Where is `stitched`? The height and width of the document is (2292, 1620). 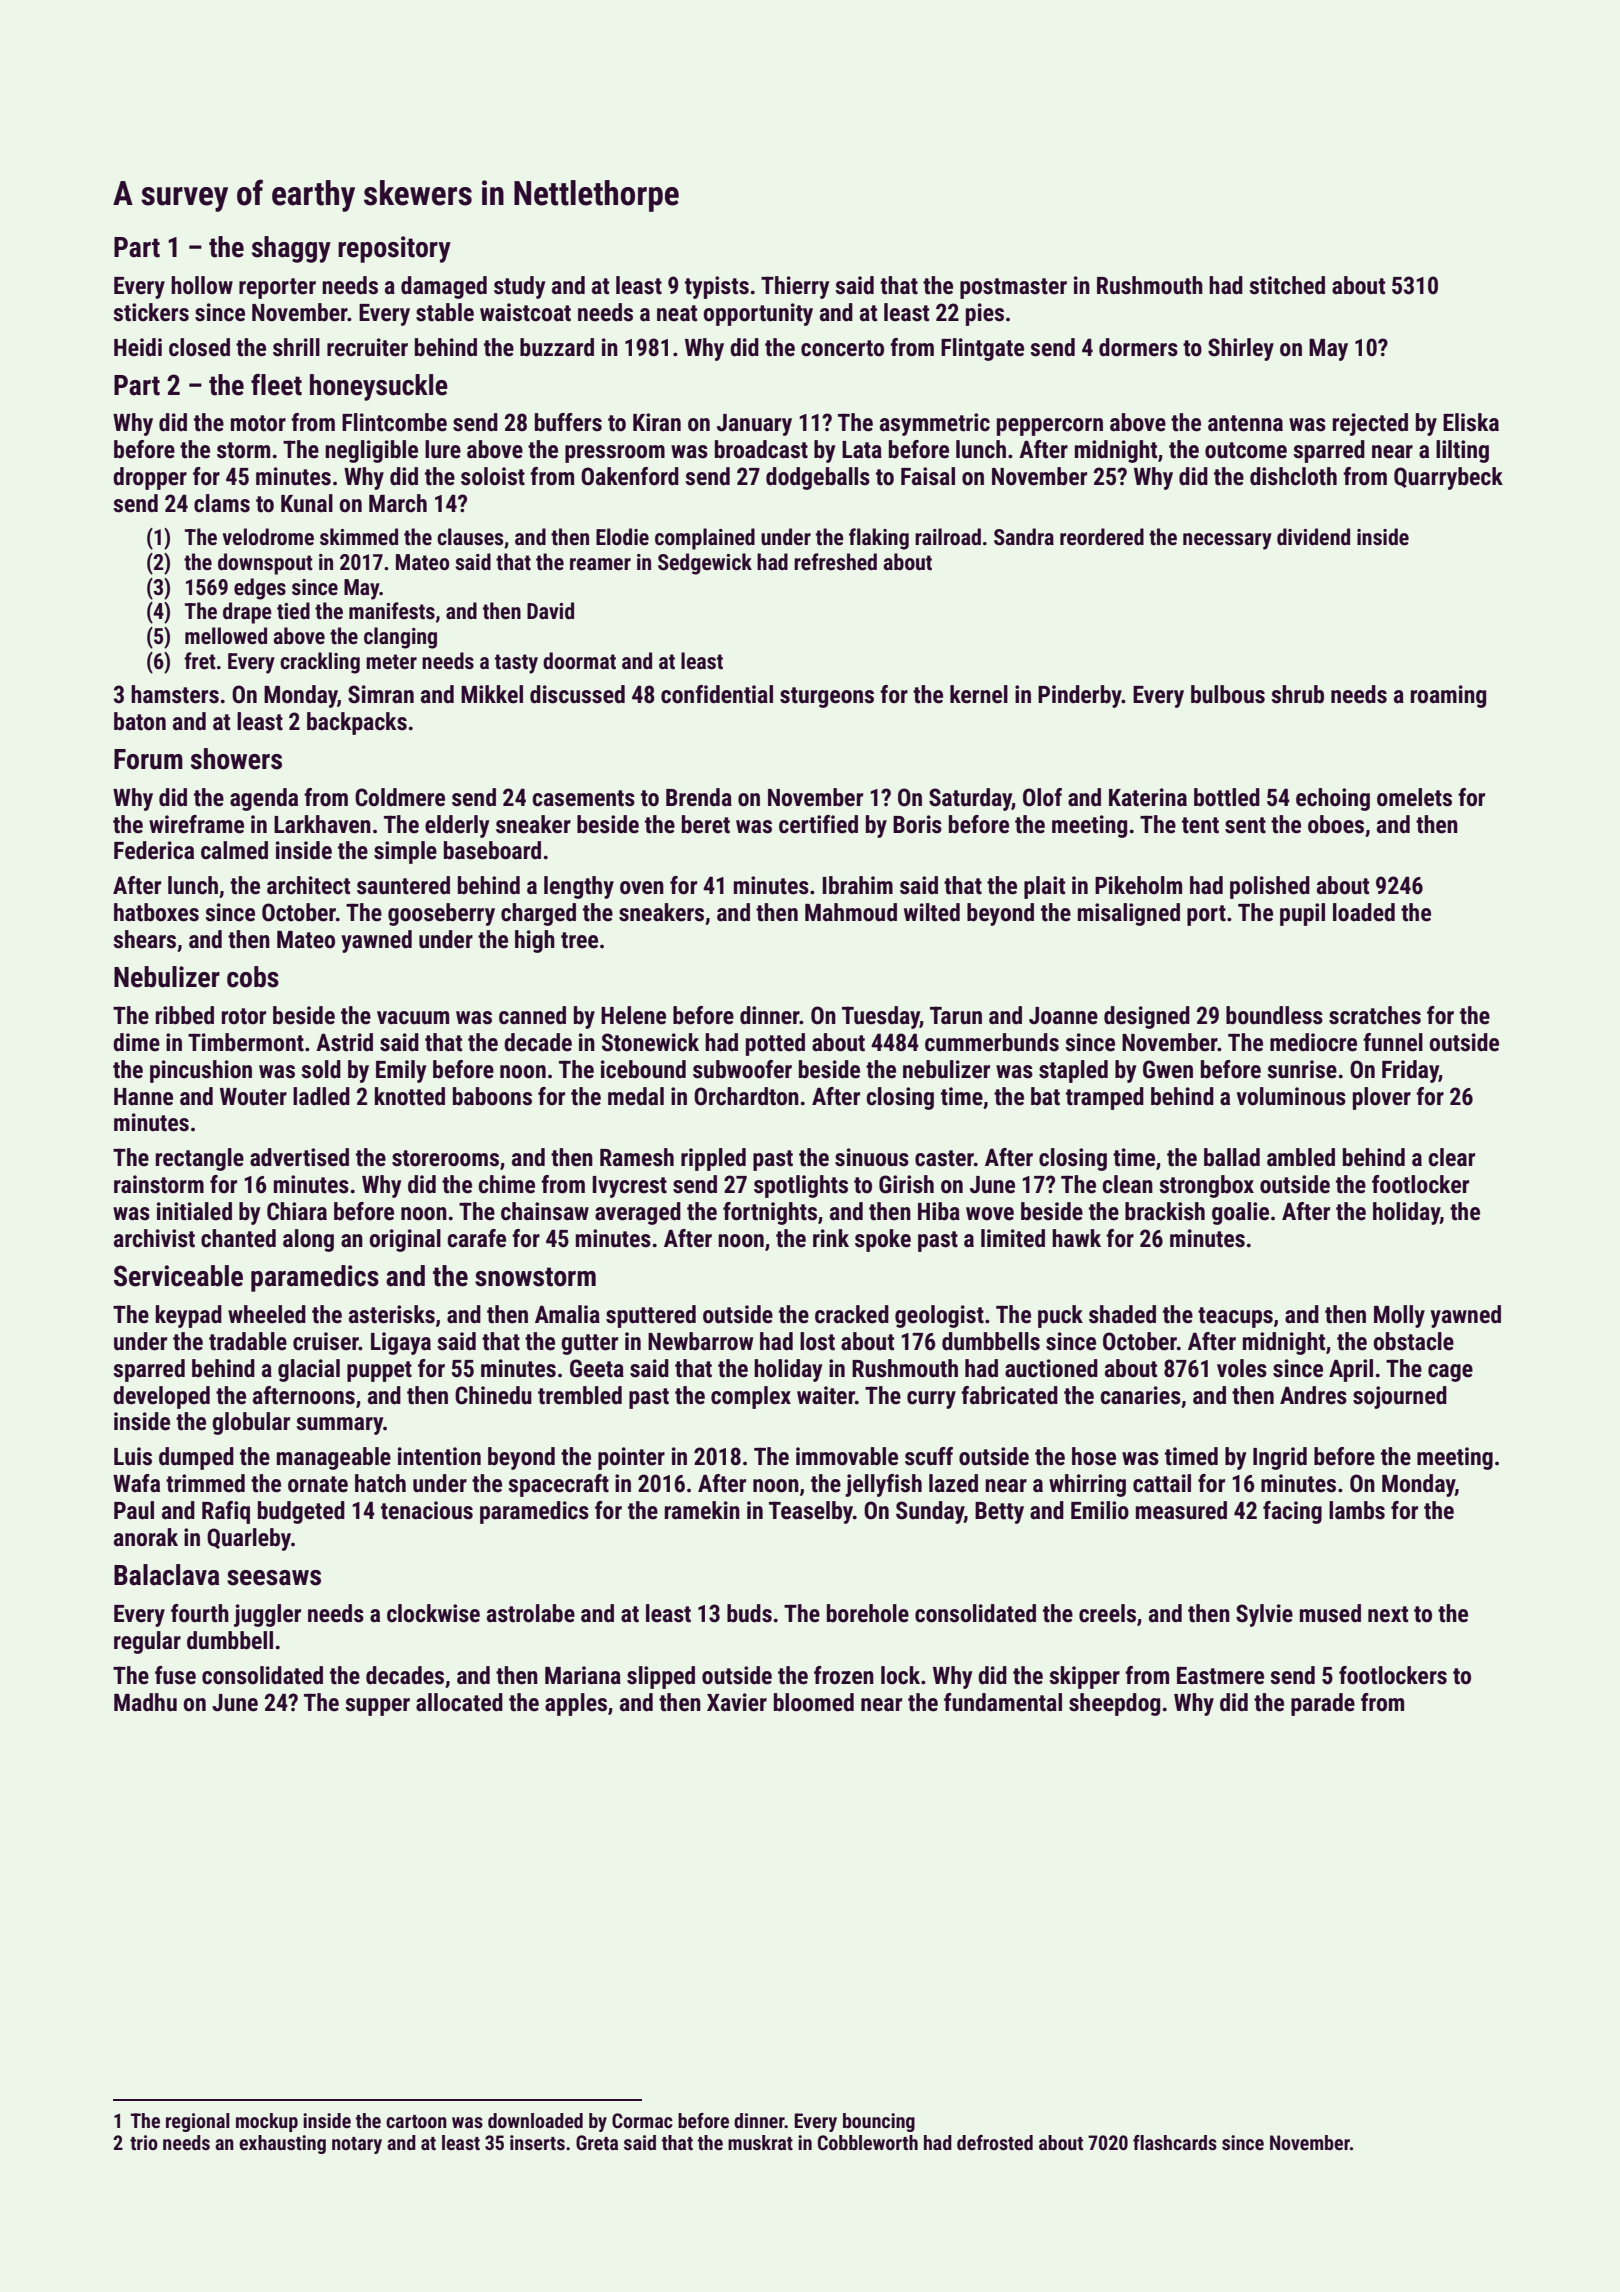 stitched is located at coordinates (1287, 285).
